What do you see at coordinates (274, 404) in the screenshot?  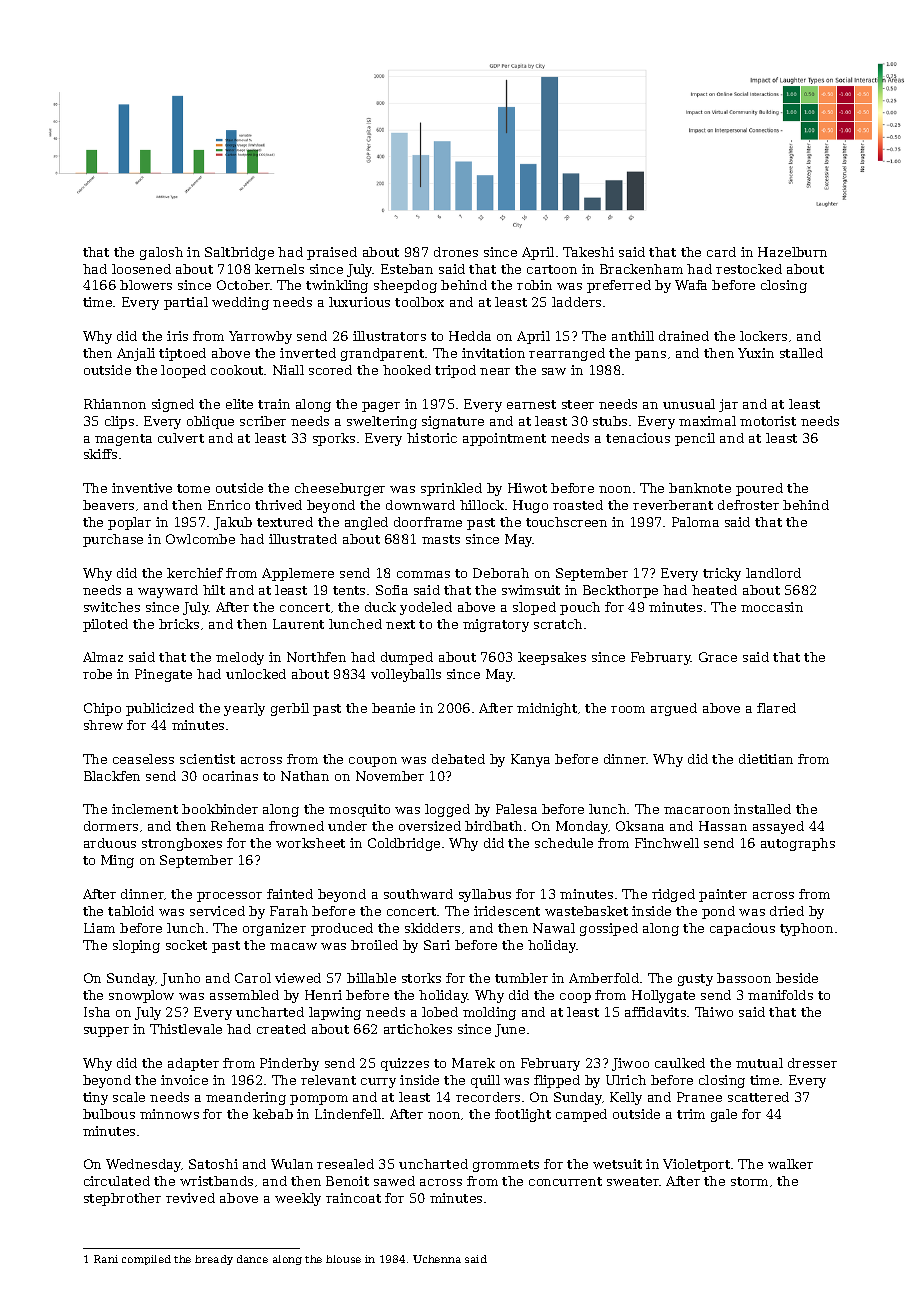 I see `train` at bounding box center [274, 404].
